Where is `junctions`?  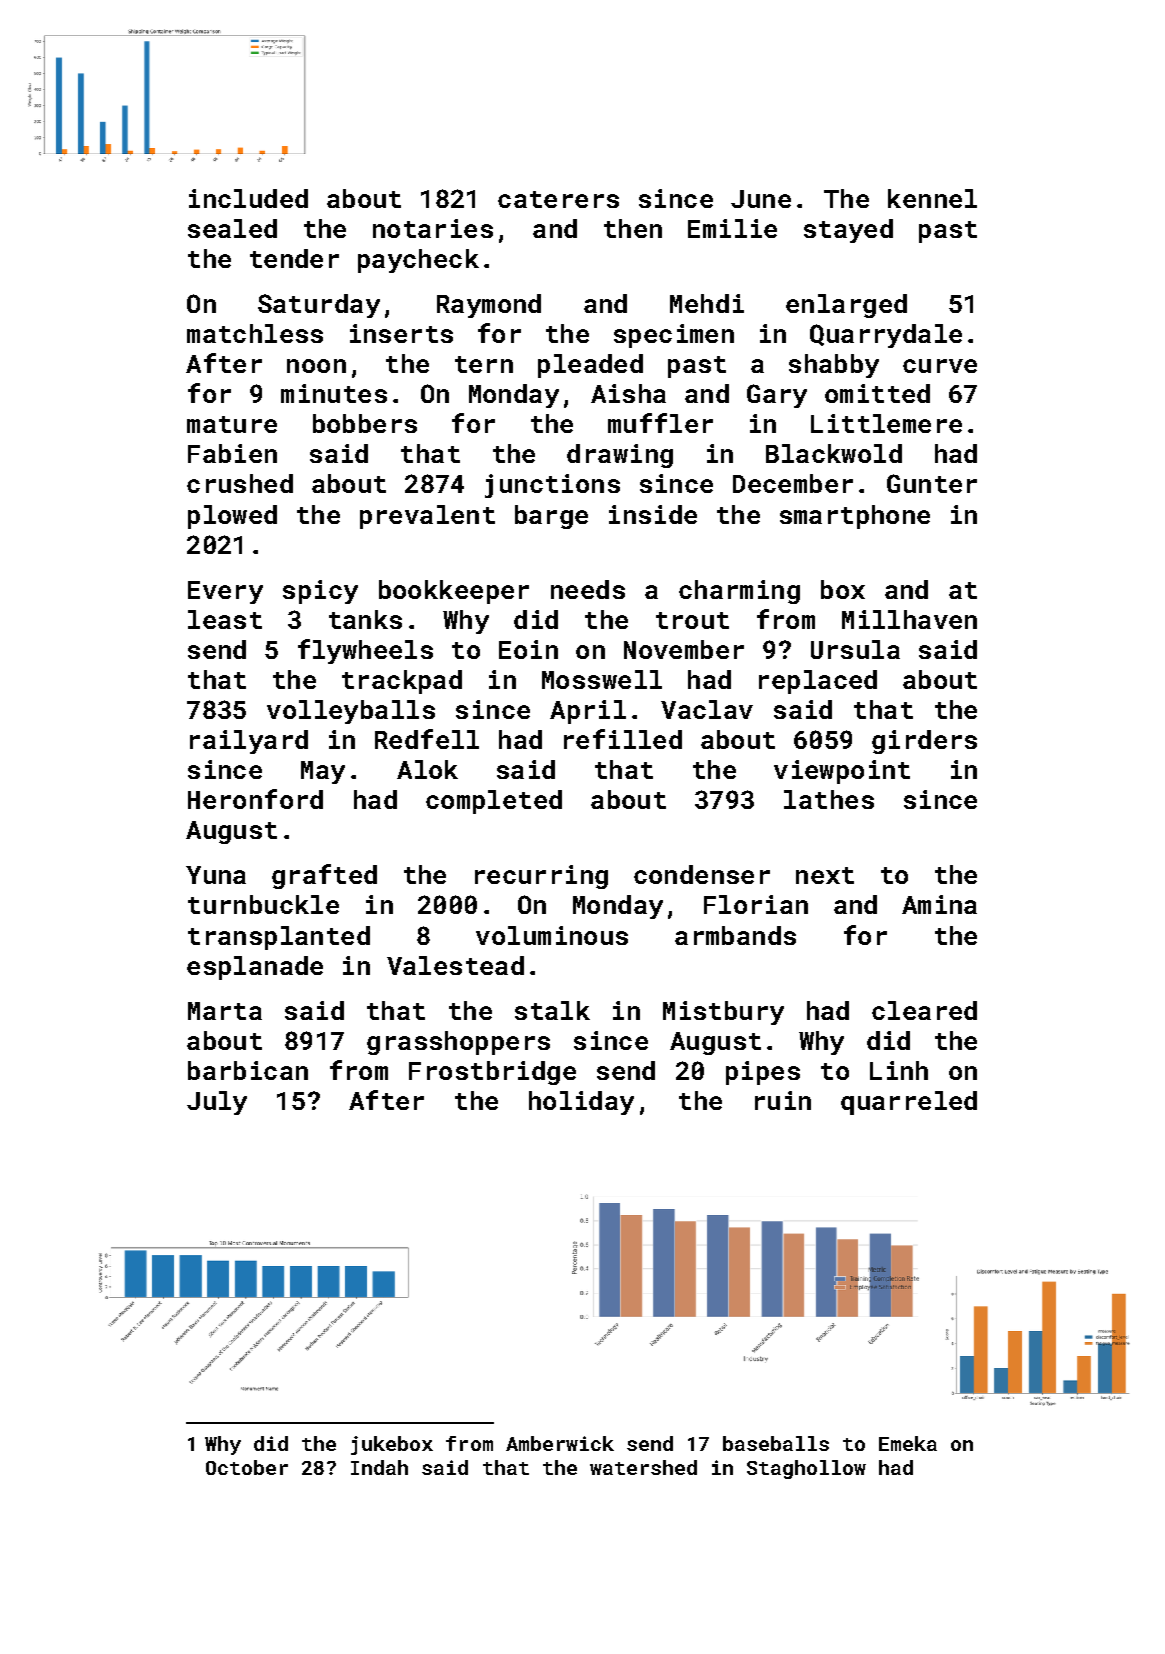 junctions is located at coordinates (552, 486).
